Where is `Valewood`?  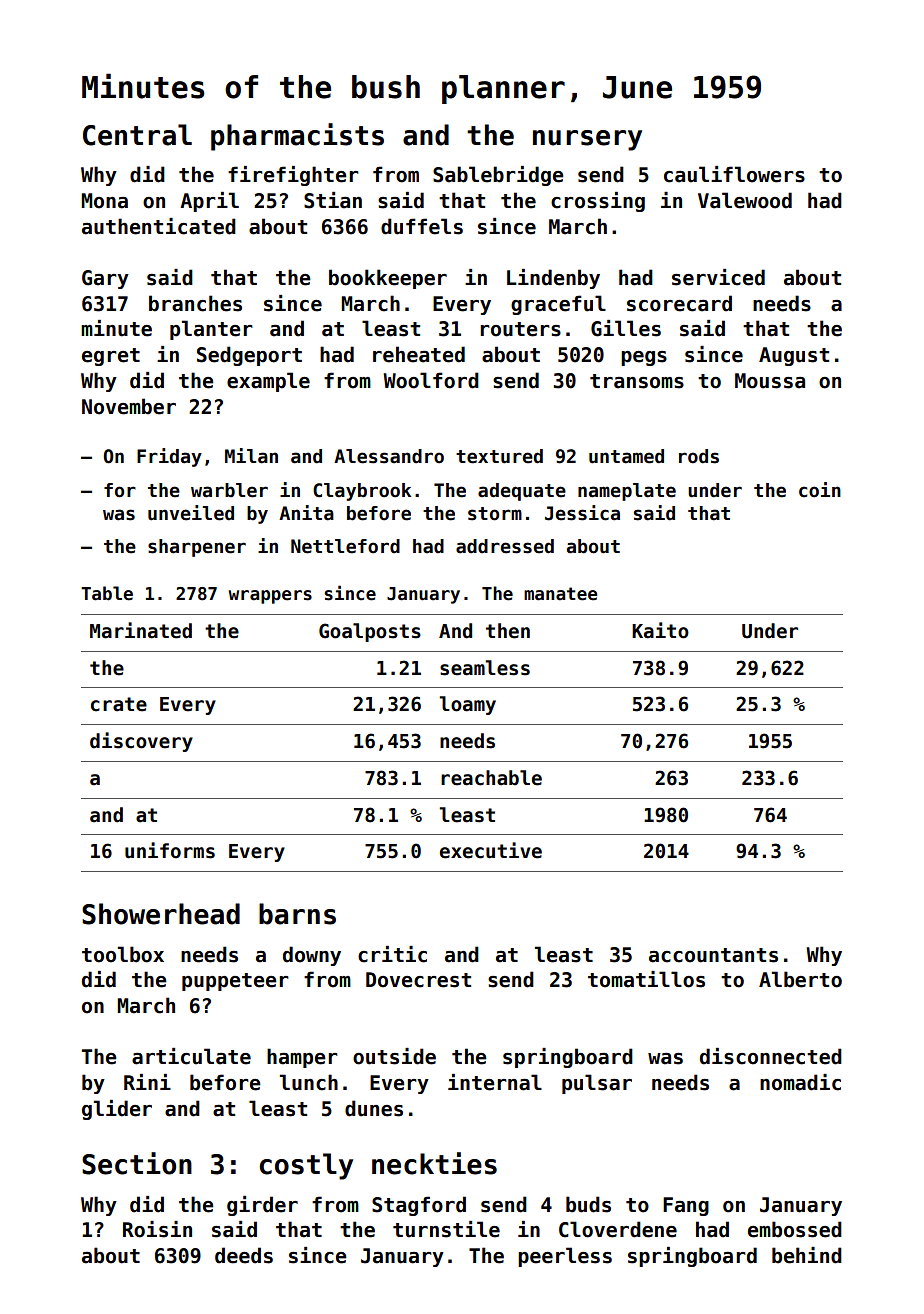
Valewood is located at coordinates (745, 200).
